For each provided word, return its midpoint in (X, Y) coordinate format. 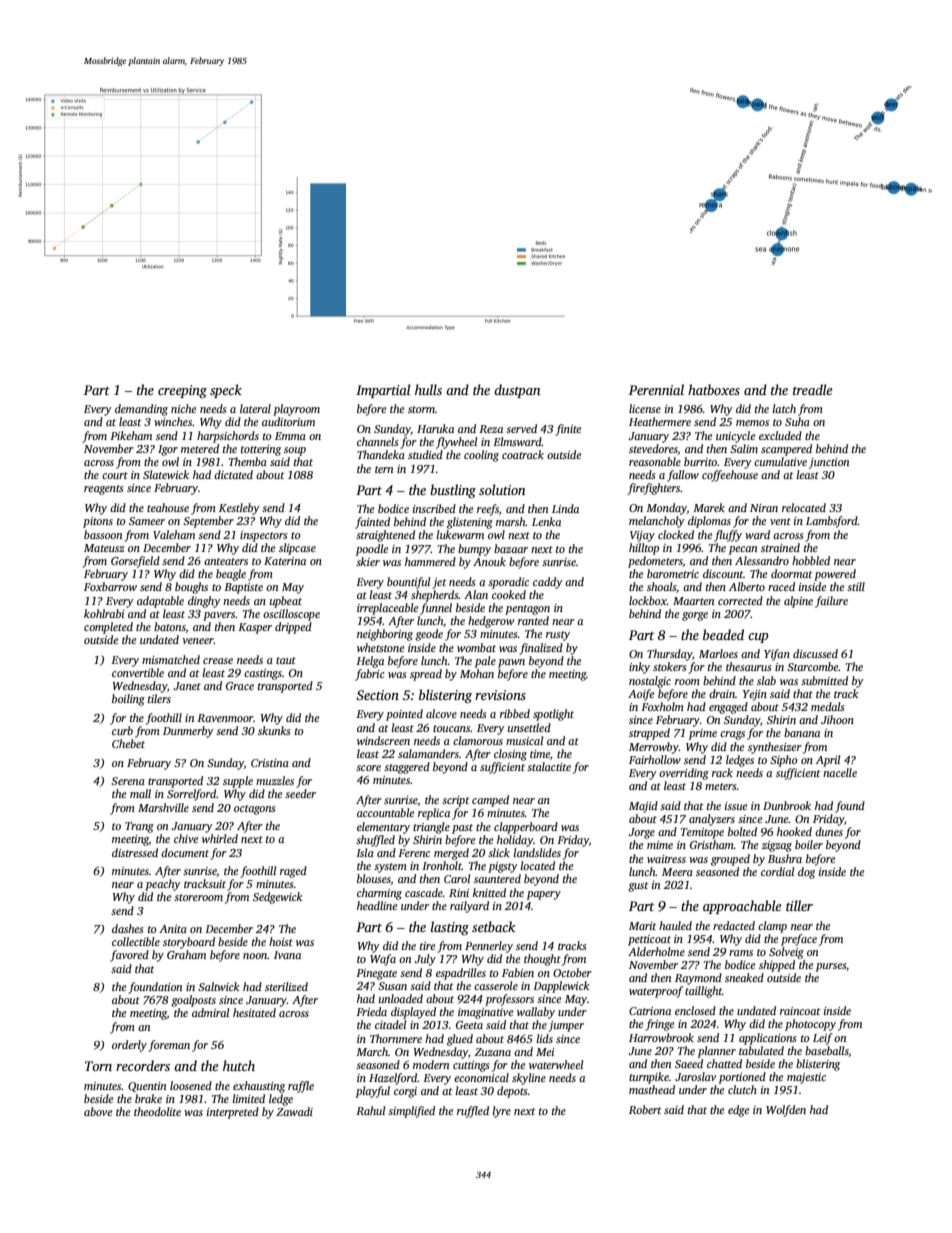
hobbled (811, 560)
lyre (501, 1112)
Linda (565, 508)
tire (427, 946)
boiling (128, 700)
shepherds (435, 596)
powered (835, 575)
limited (248, 1098)
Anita (173, 929)
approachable (742, 907)
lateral (255, 408)
